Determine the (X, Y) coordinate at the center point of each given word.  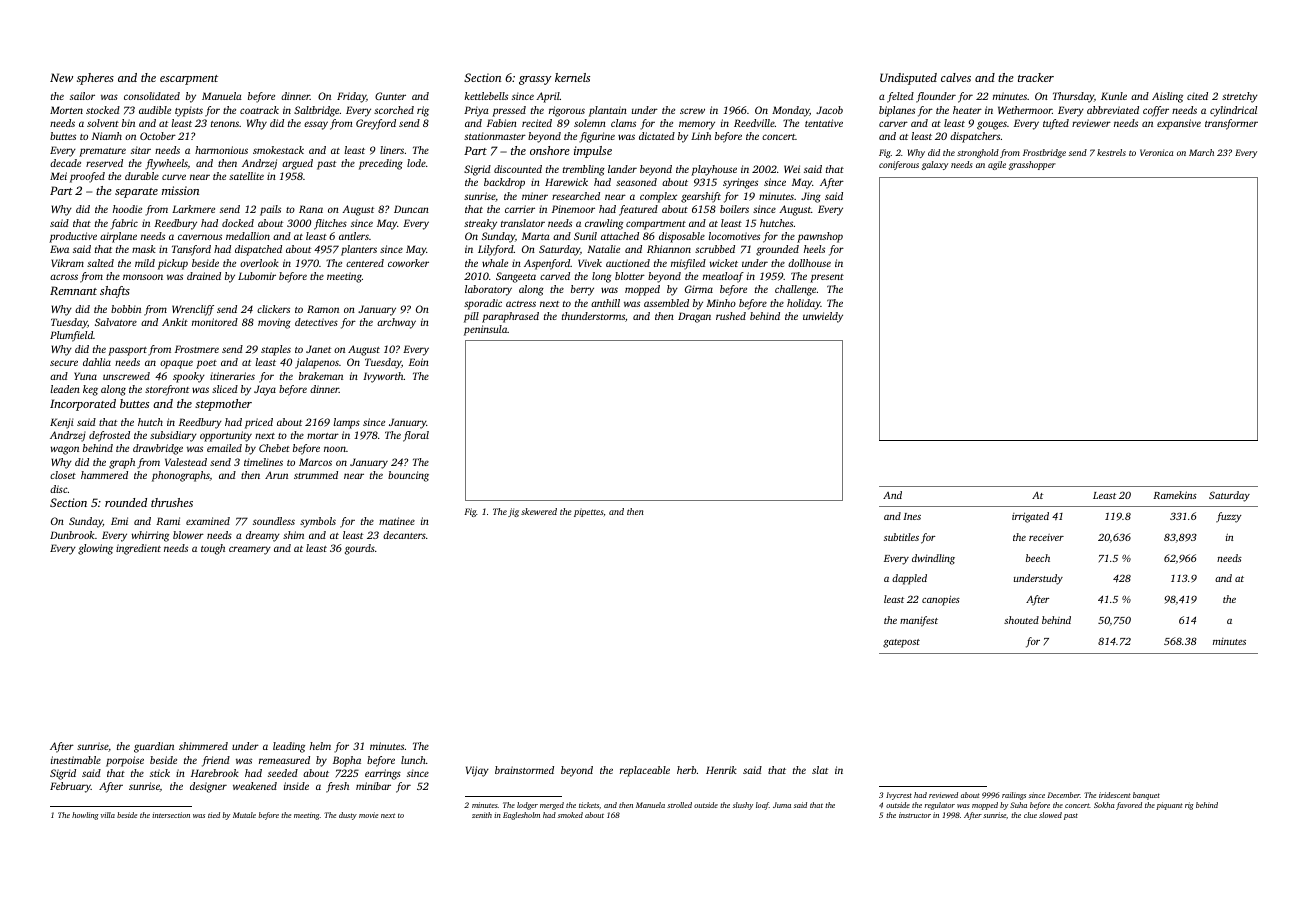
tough (213, 549)
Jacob (829, 110)
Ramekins (1175, 495)
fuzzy (1229, 517)
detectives (316, 322)
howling (85, 816)
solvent (103, 123)
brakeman (321, 376)
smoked (570, 815)
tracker (1036, 77)
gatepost (901, 643)
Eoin (419, 362)
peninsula (486, 330)
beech (1038, 558)
